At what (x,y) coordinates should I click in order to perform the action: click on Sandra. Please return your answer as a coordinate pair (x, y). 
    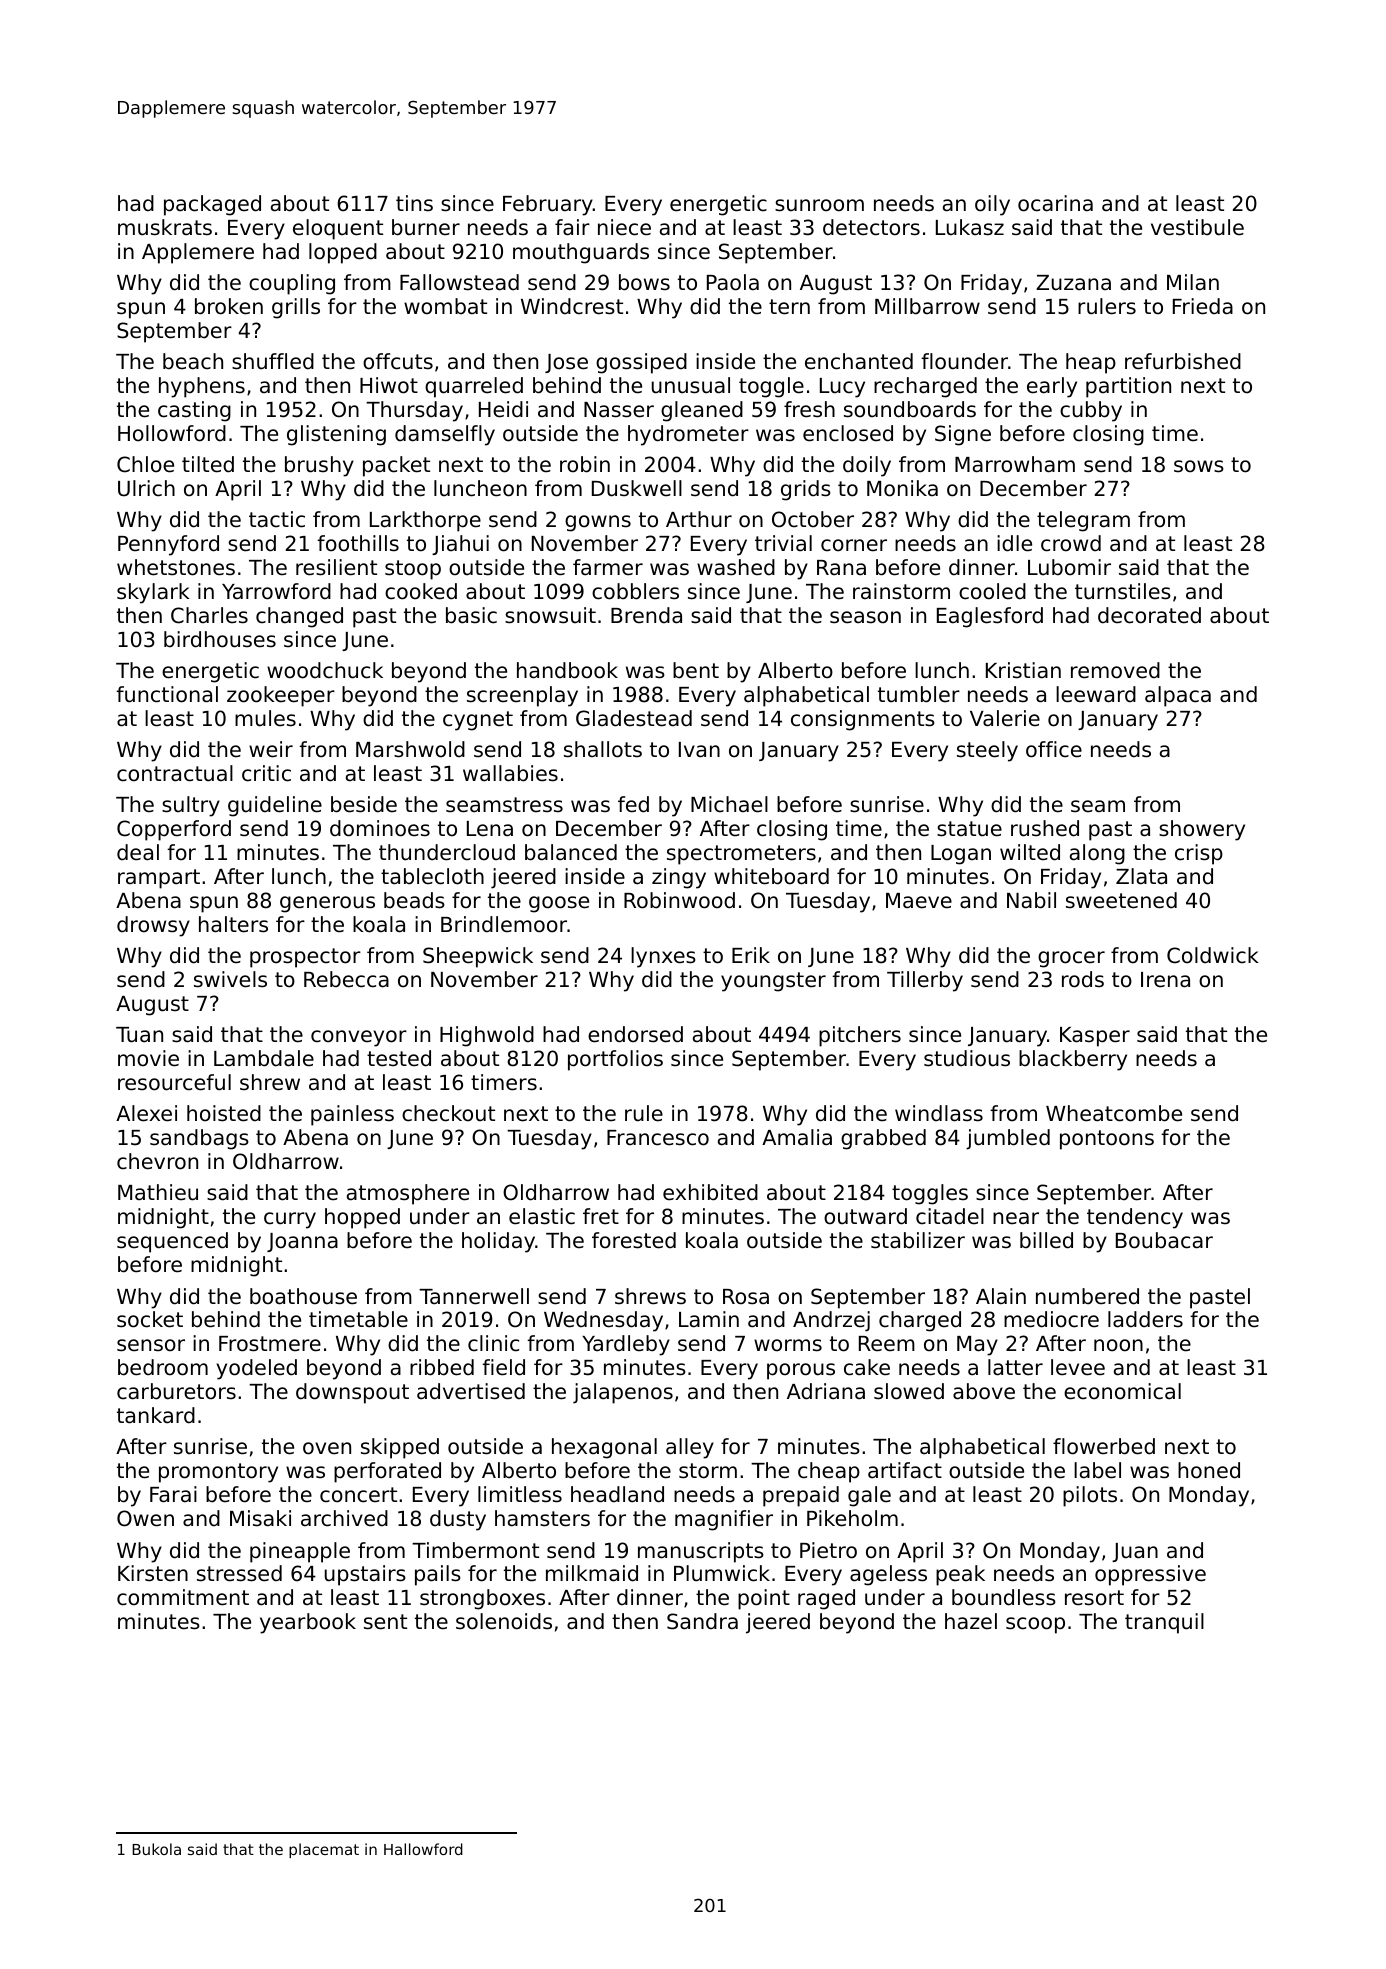
    Looking at the image, I should click on (702, 1621).
